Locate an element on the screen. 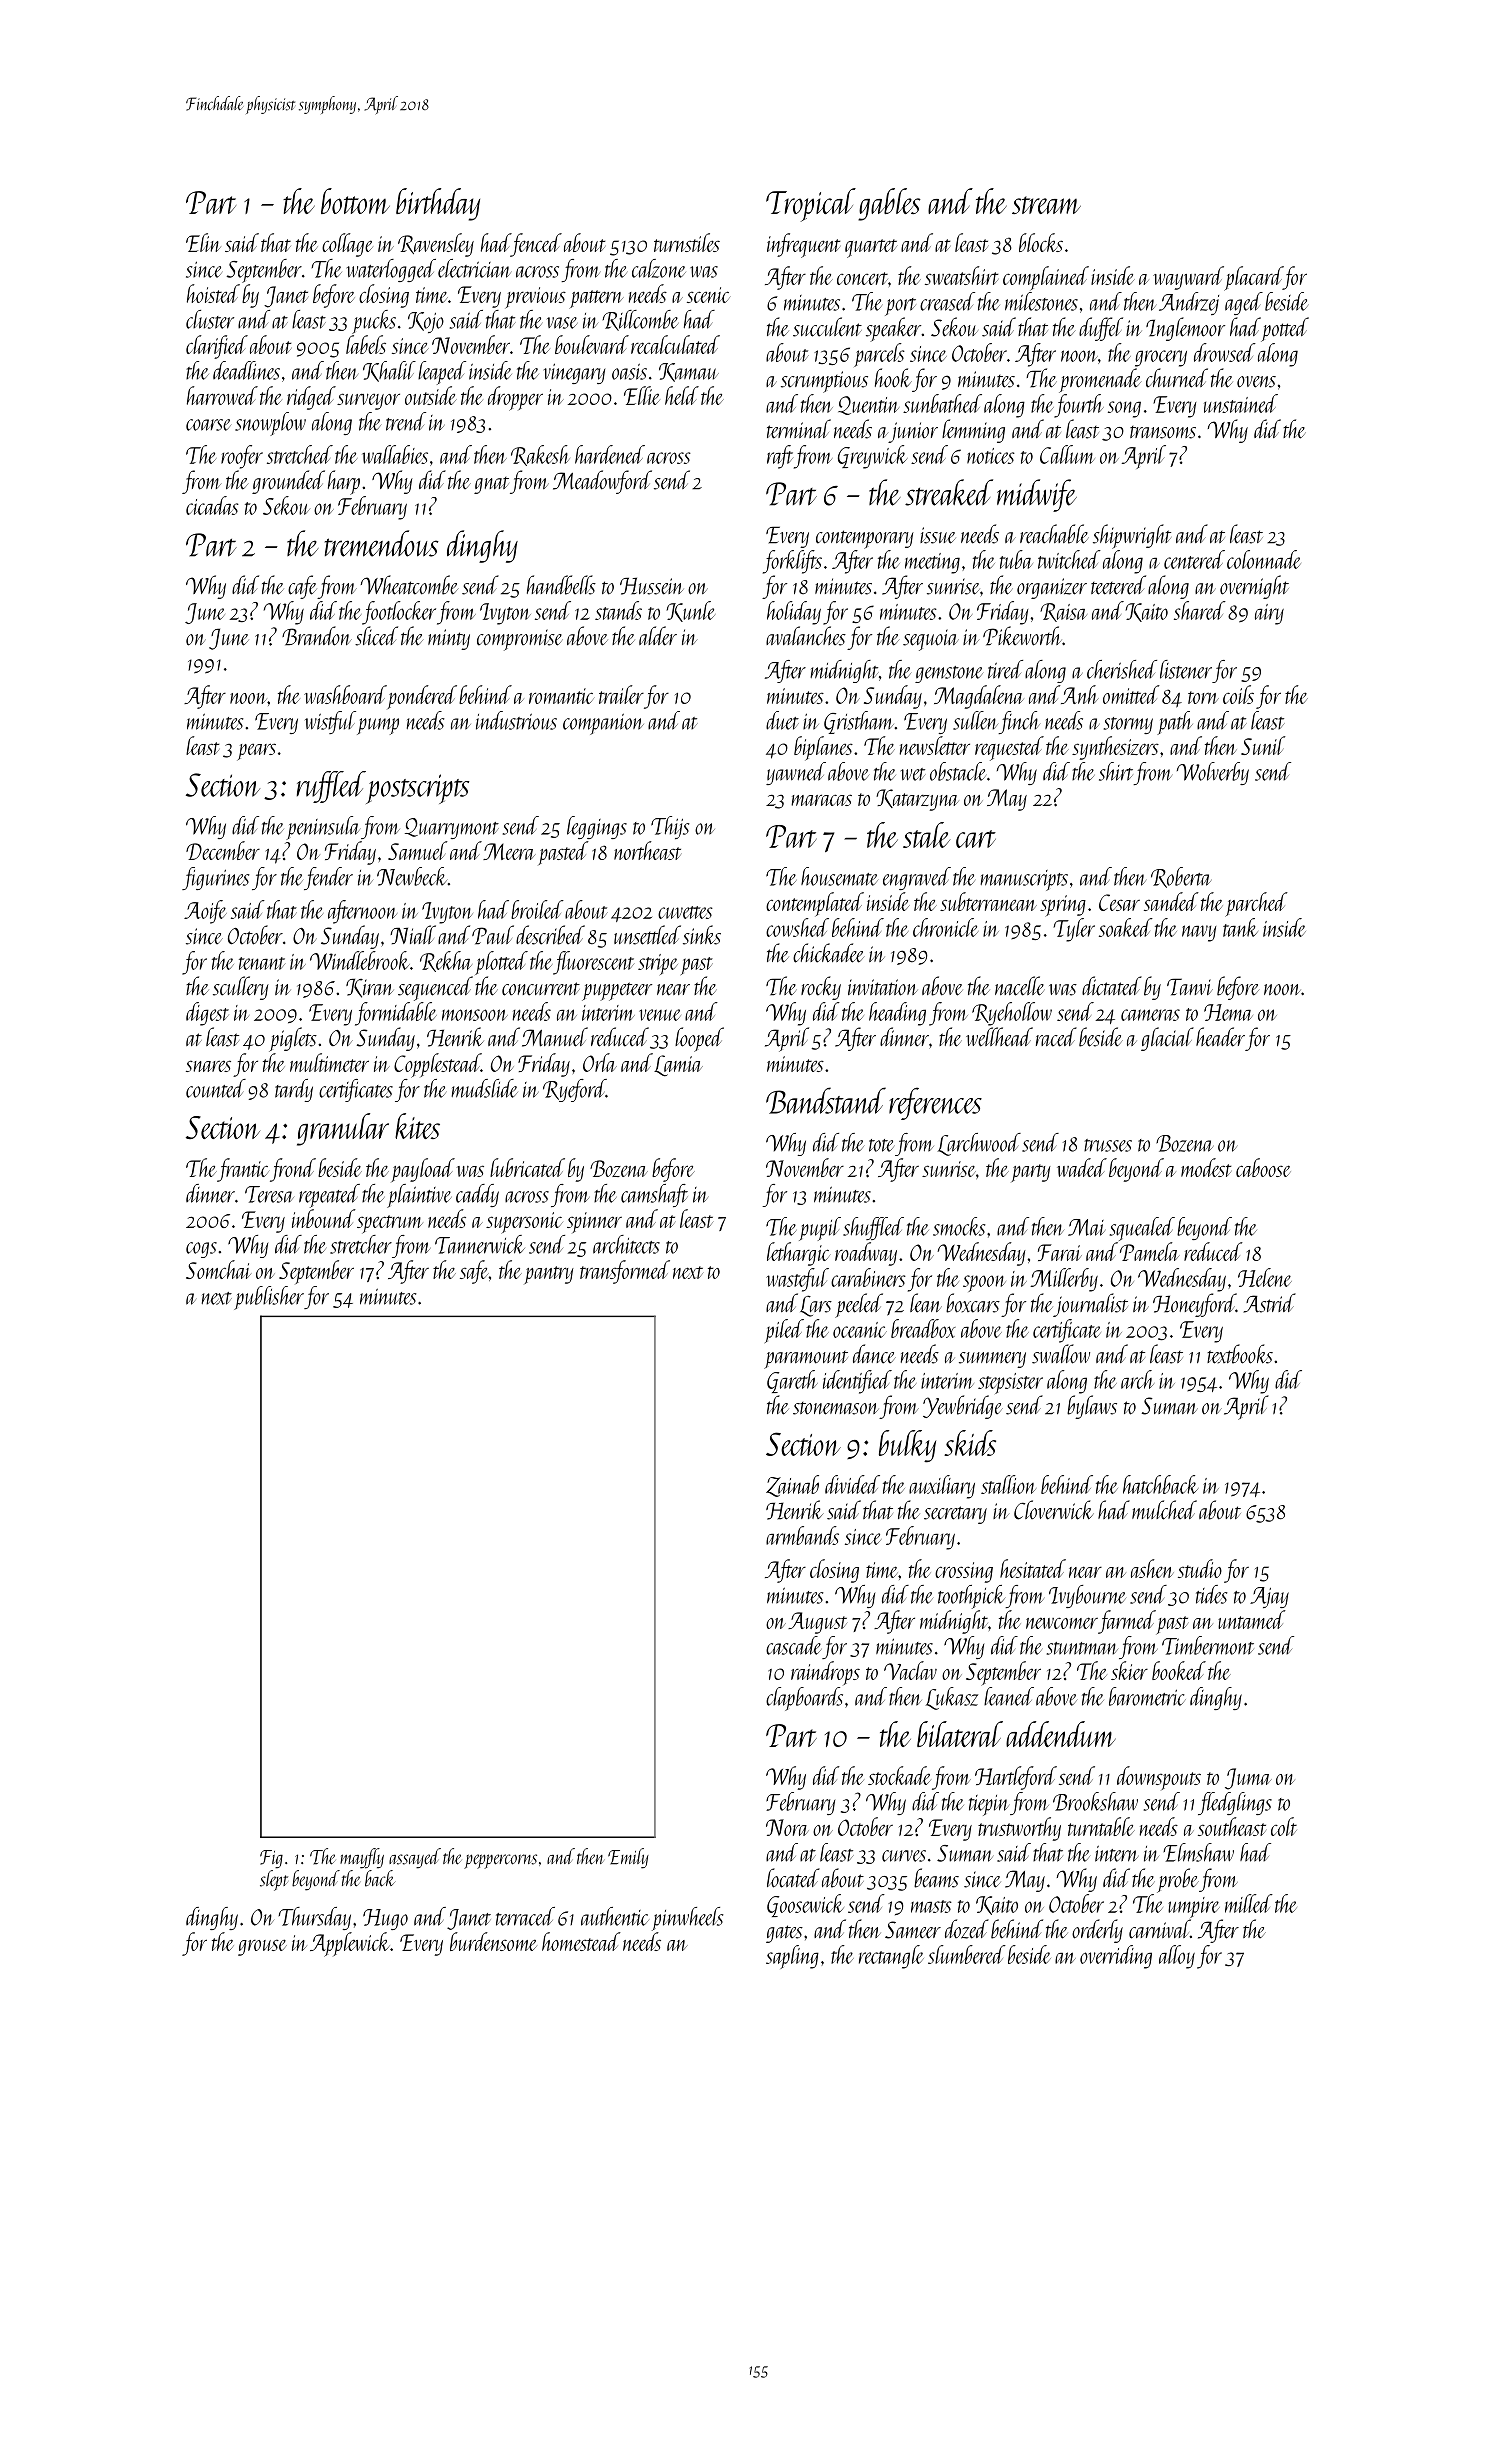 The width and height of the screenshot is (1496, 2464). tank is located at coordinates (1240, 927).
